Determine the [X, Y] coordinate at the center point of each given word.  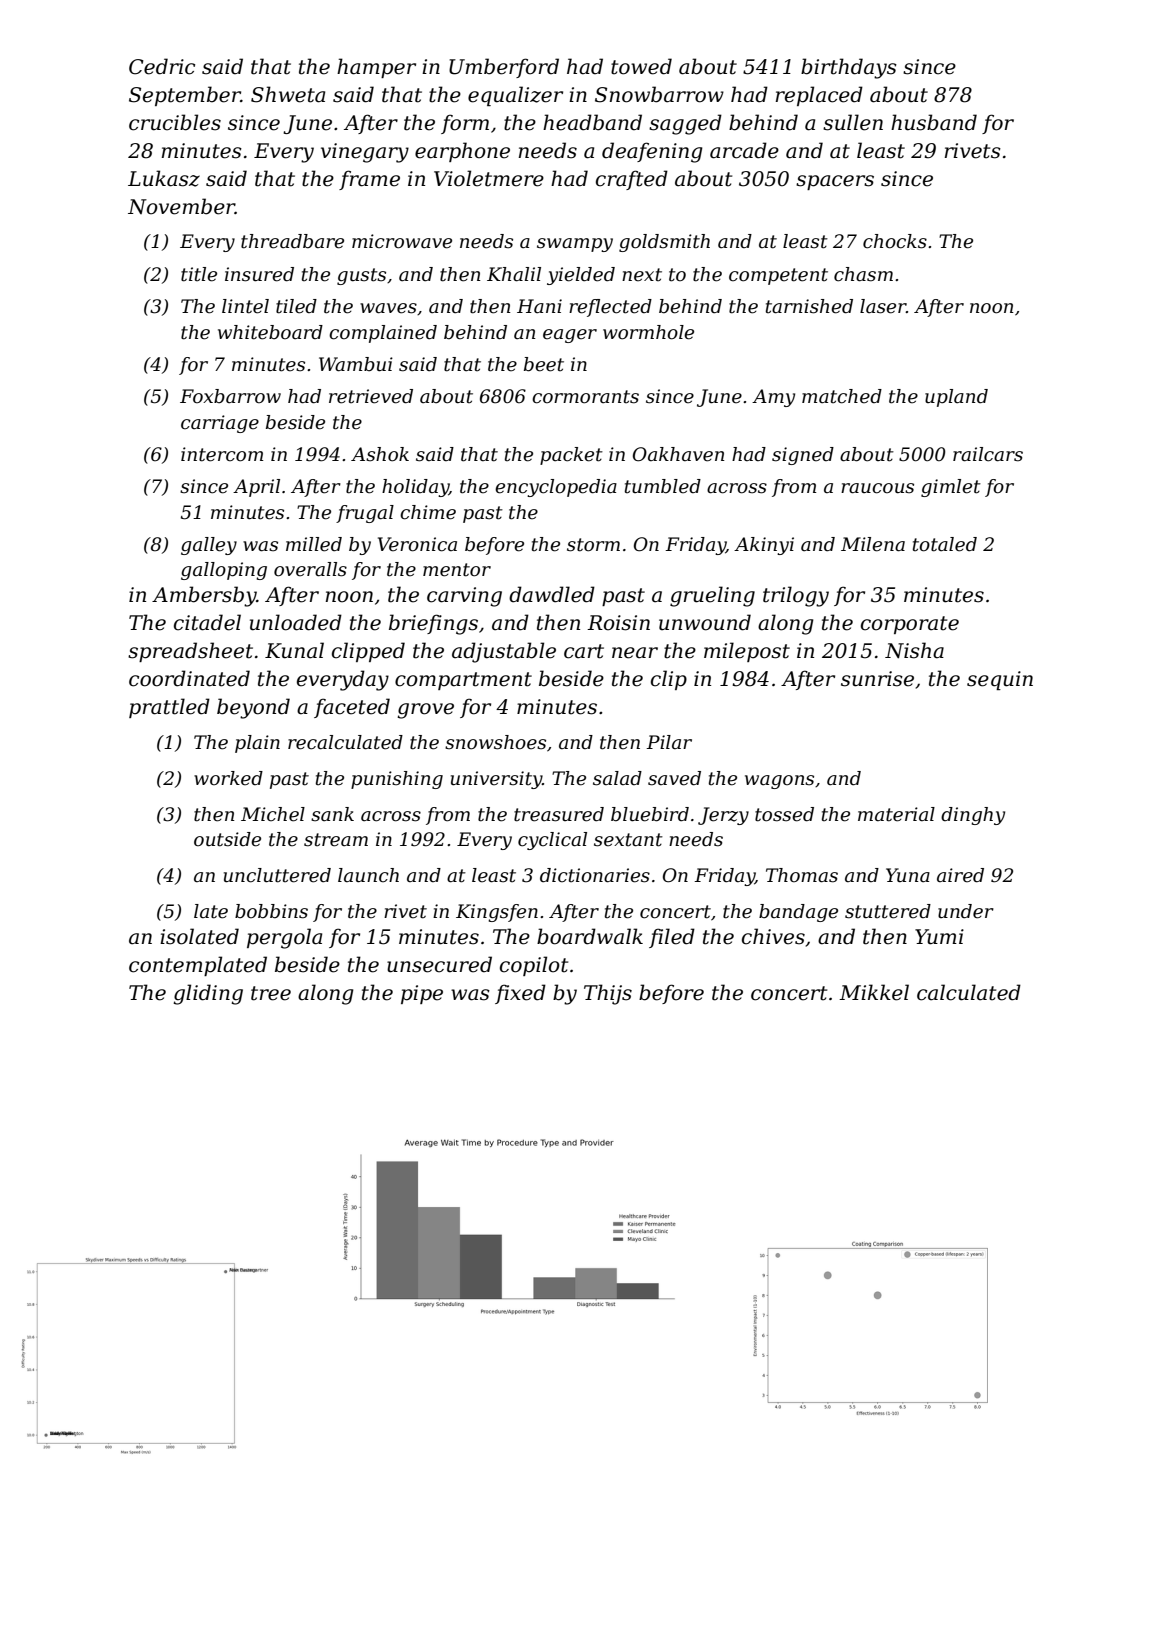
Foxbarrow [230, 396]
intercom [222, 454]
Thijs [608, 994]
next [642, 275]
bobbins [271, 911]
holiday [415, 488]
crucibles [175, 122]
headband [592, 122]
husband [934, 122]
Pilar [669, 742]
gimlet [951, 488]
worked [228, 778]
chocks [895, 241]
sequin [1000, 680]
